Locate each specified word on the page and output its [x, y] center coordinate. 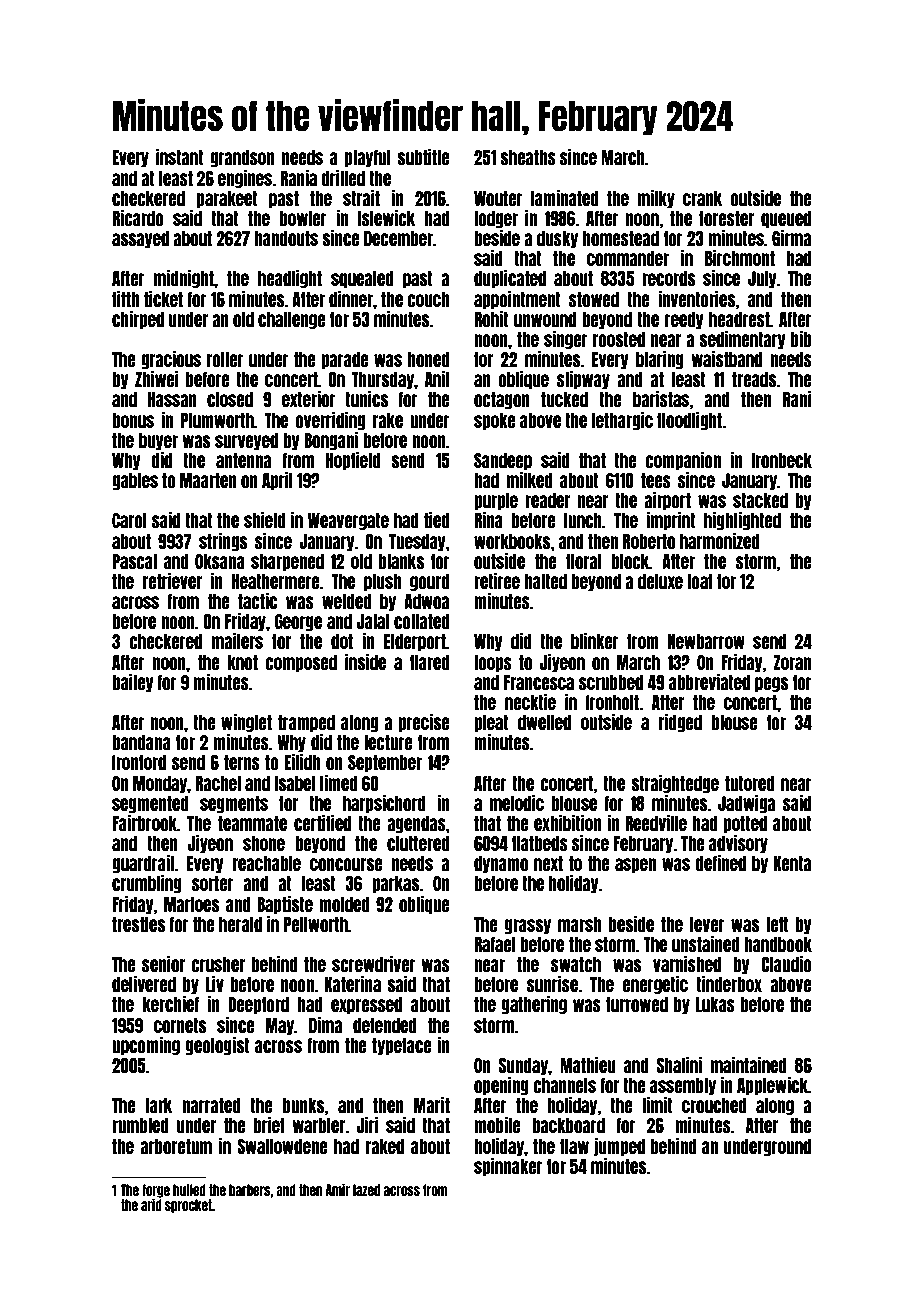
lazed [366, 1190]
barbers [250, 1190]
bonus [133, 420]
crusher [218, 964]
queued [786, 219]
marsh [579, 924]
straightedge [675, 784]
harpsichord [384, 804]
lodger [496, 219]
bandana [141, 742]
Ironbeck [781, 460]
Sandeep [503, 461]
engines [245, 179]
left [777, 924]
